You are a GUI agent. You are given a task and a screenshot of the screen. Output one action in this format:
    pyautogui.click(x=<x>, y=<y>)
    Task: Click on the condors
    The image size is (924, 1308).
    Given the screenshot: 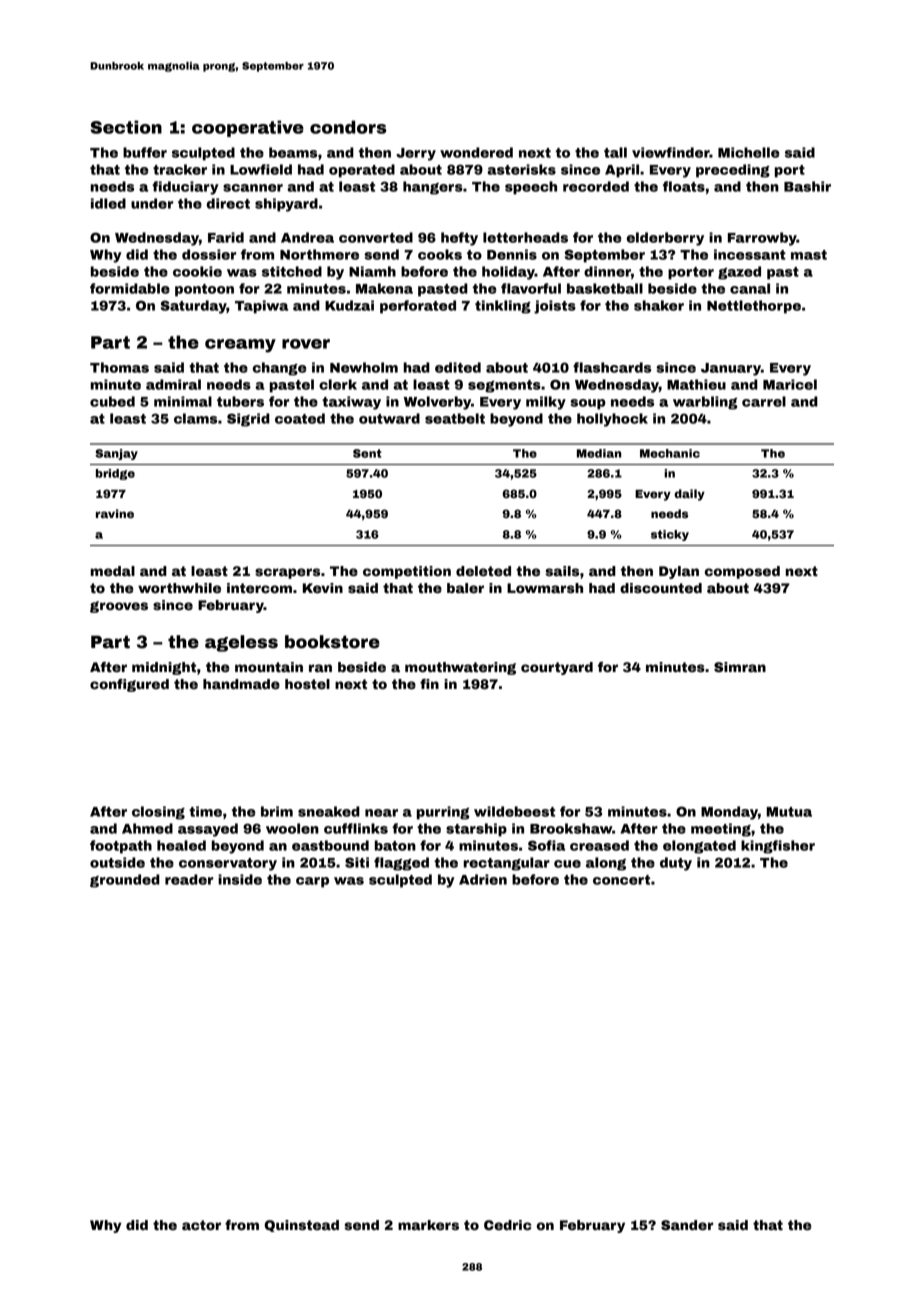 What is the action you would take?
    pyautogui.click(x=348, y=127)
